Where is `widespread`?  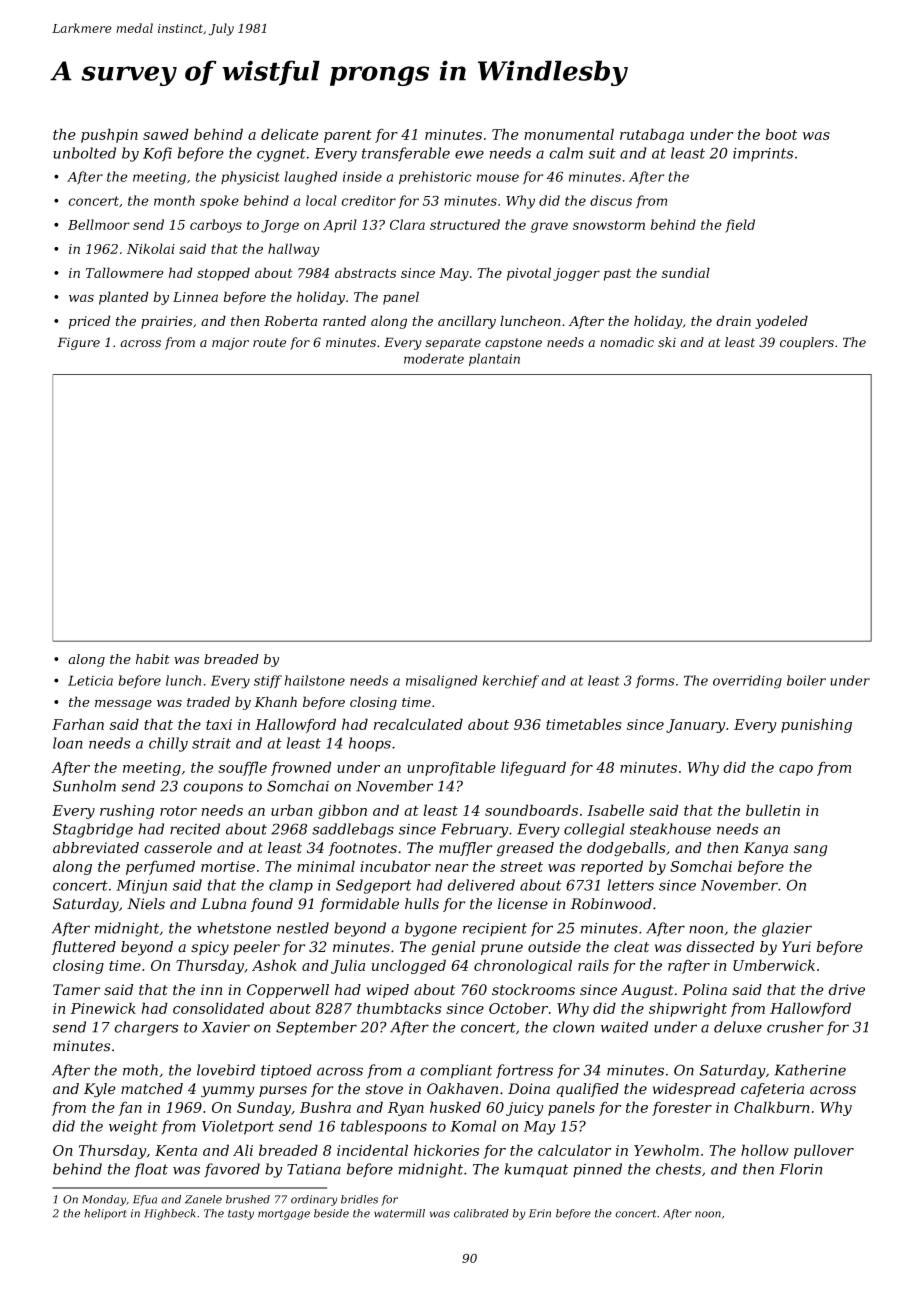
widespread is located at coordinates (694, 1090).
